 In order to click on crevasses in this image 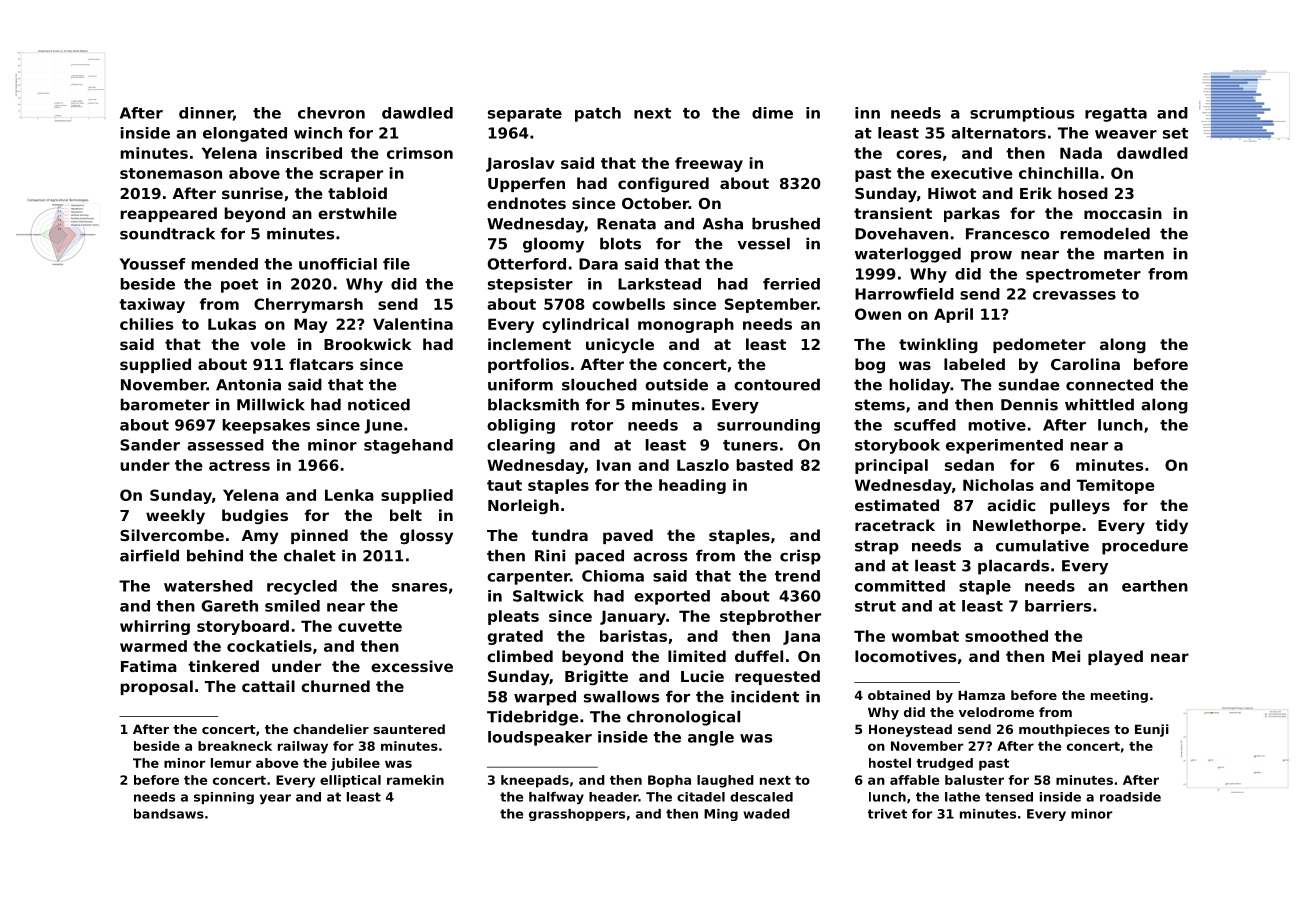, I will do `click(1074, 295)`.
